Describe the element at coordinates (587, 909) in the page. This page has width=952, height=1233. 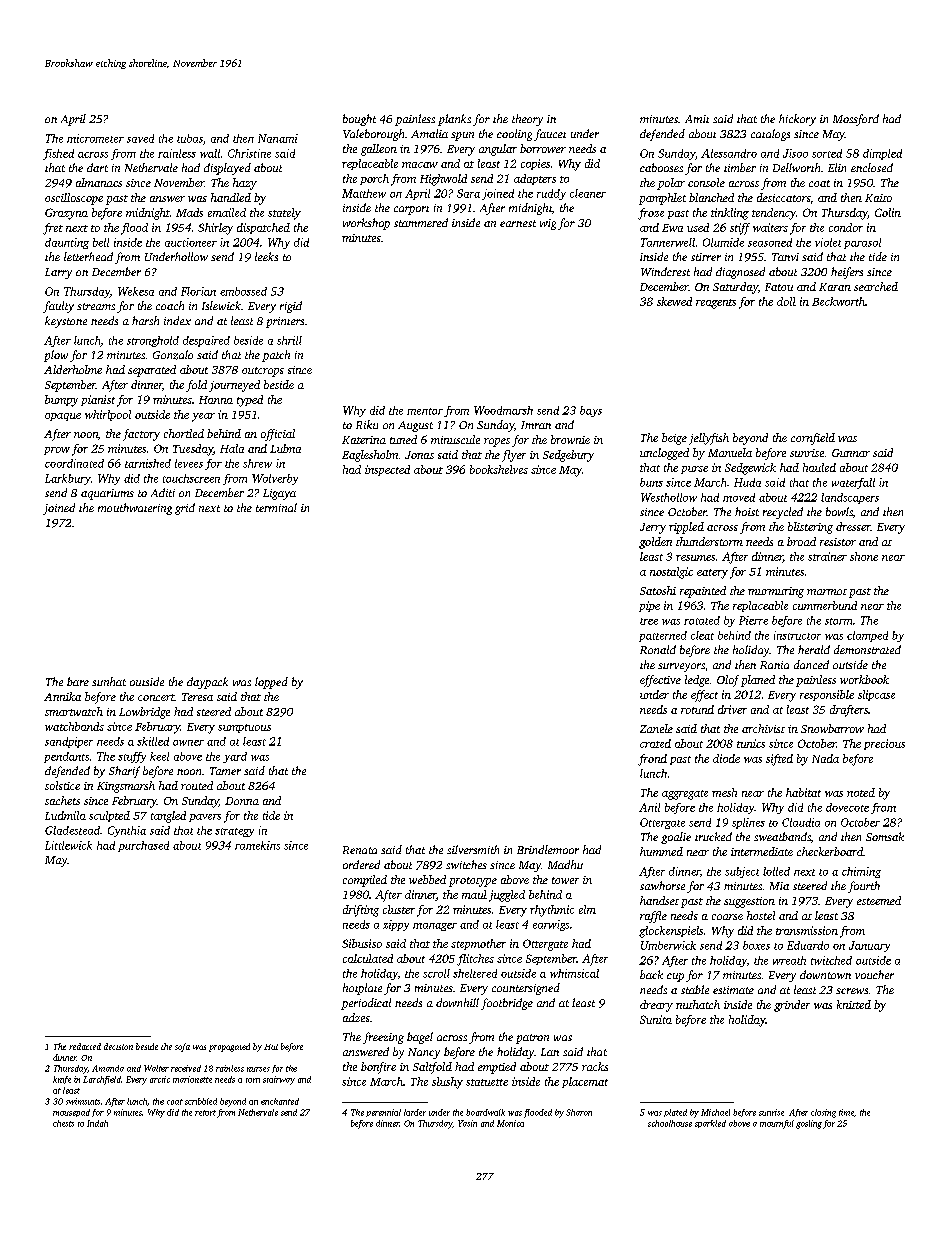
I see `elm` at that location.
